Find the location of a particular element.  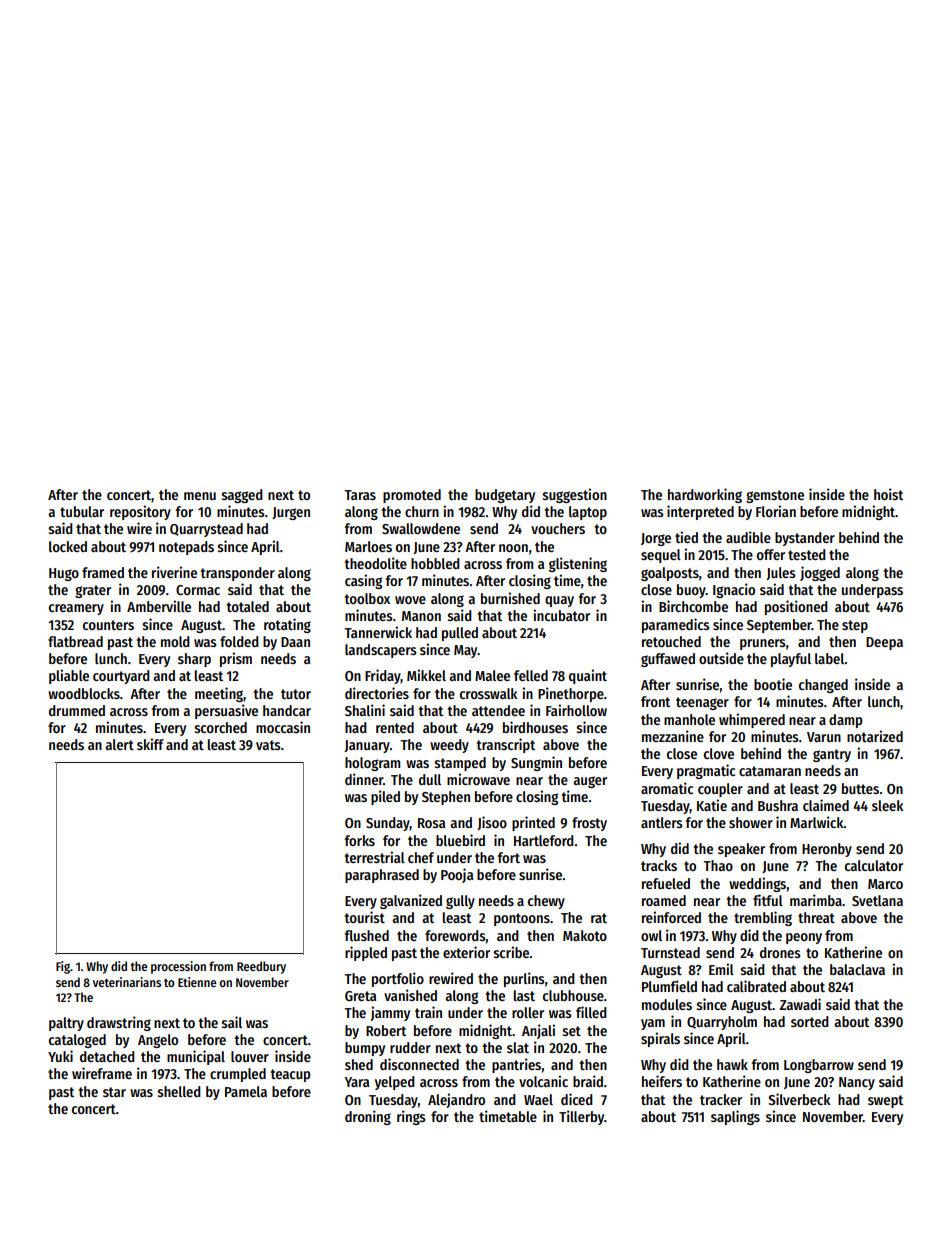

guffawed is located at coordinates (668, 660).
